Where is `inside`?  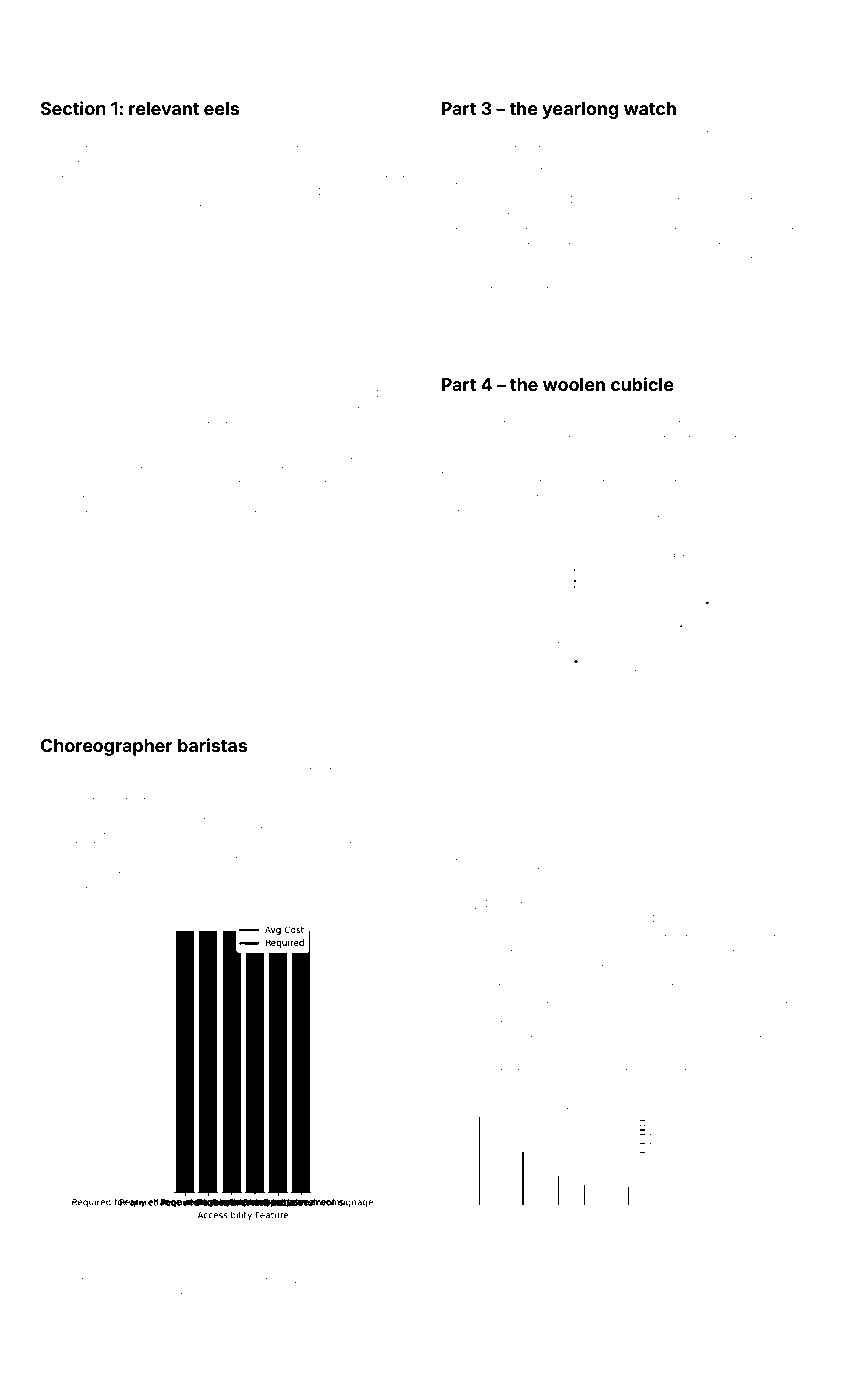 inside is located at coordinates (567, 953).
